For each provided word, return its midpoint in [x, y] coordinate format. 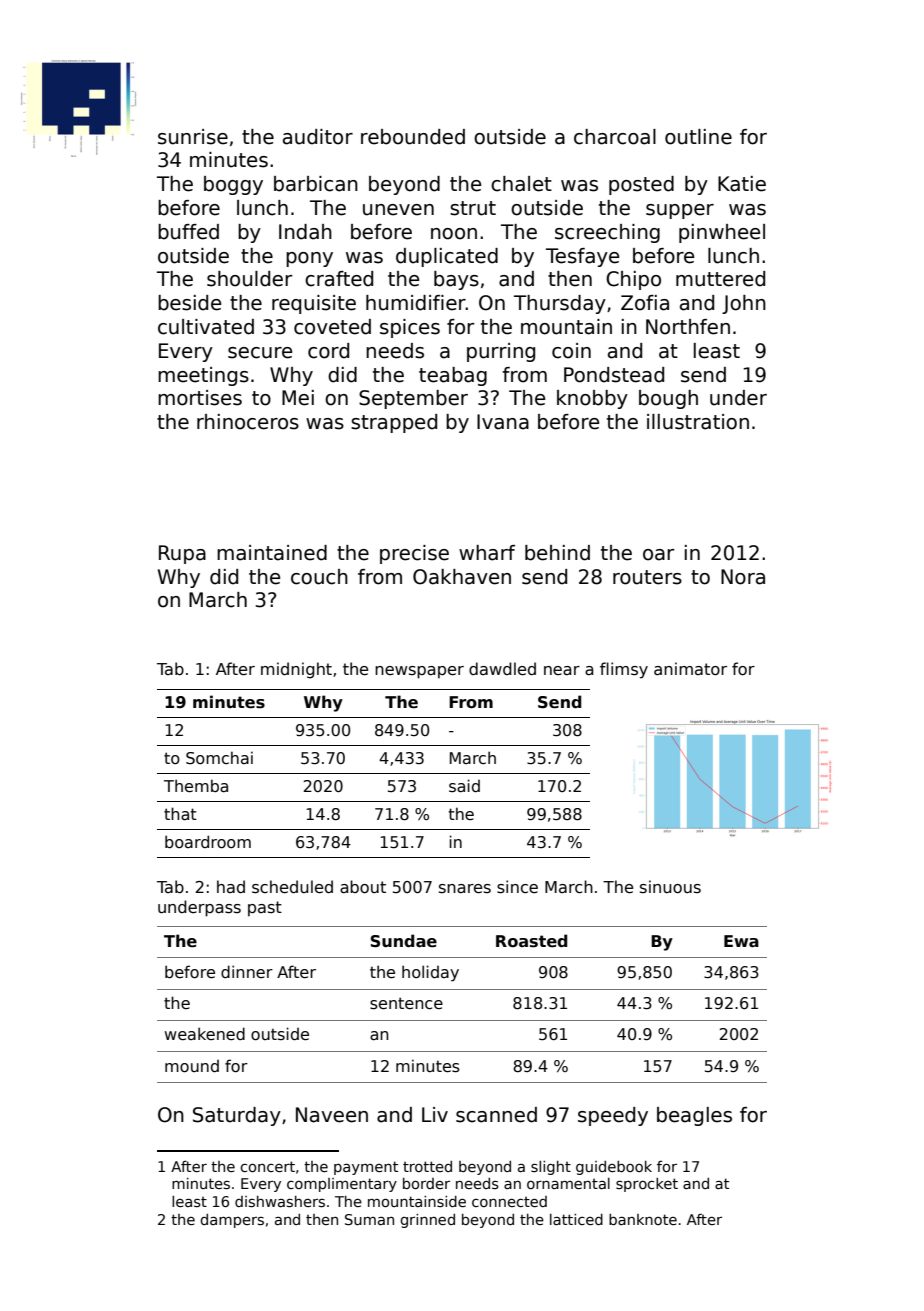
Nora [743, 577]
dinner [247, 971]
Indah [305, 232]
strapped [394, 423]
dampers [232, 1221]
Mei [298, 398]
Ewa [741, 941]
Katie [742, 184]
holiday [430, 973]
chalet [521, 184]
